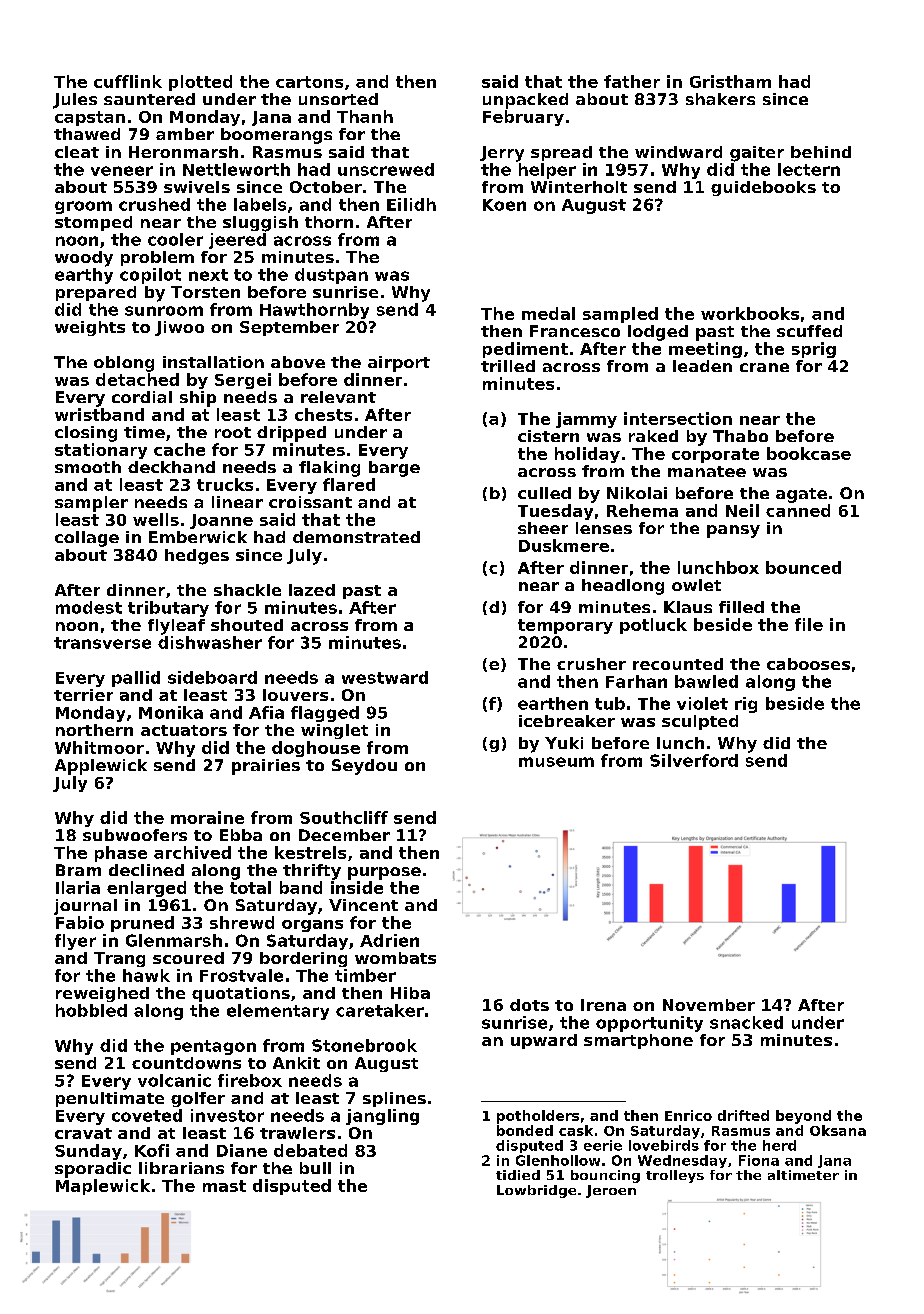 The width and height of the document is (924, 1314). Describe the element at coordinates (565, 626) in the document. I see `temporary` at that location.
